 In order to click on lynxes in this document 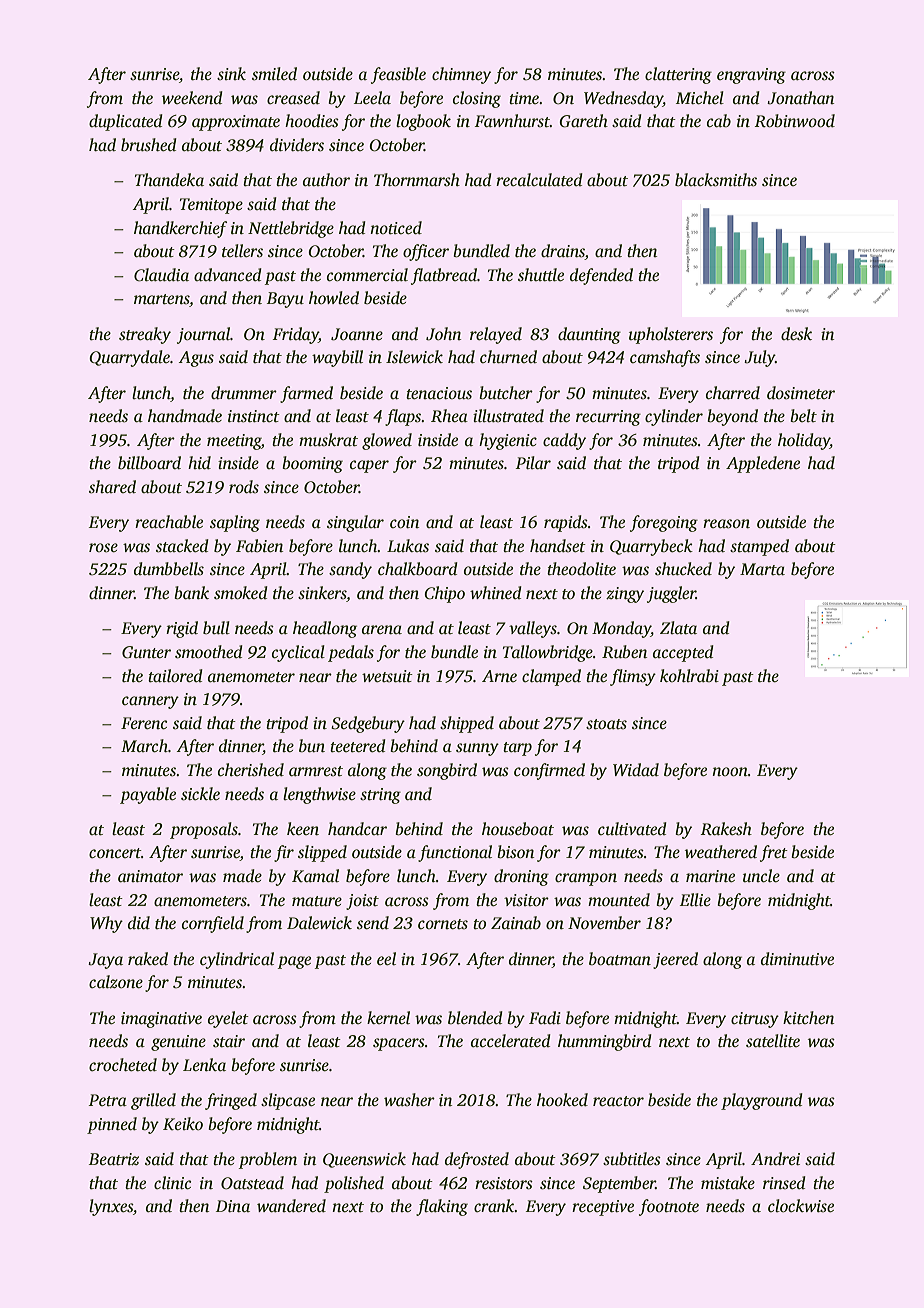, I will do `click(111, 1207)`.
